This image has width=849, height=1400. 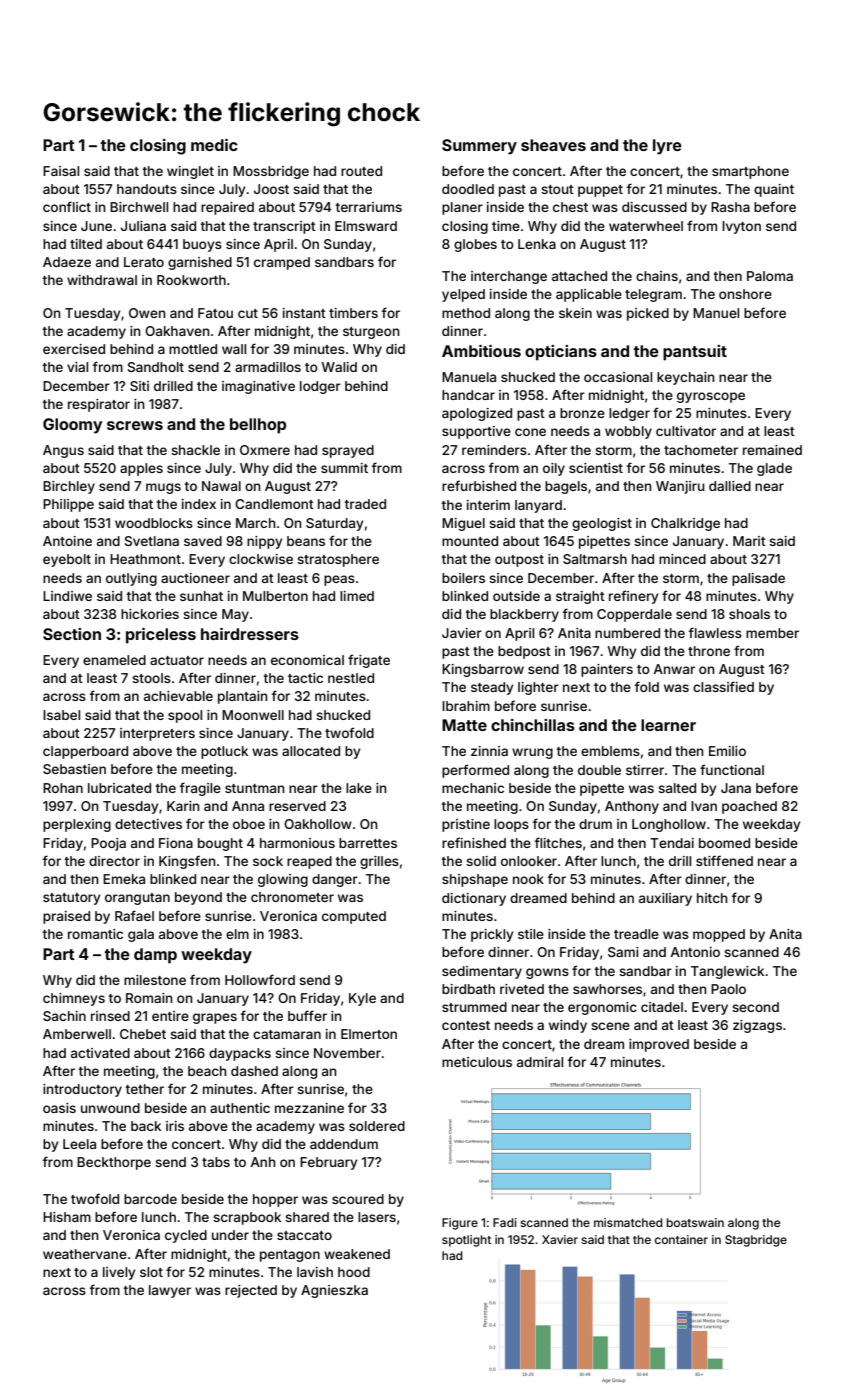 What do you see at coordinates (230, 1235) in the image?
I see `under` at bounding box center [230, 1235].
